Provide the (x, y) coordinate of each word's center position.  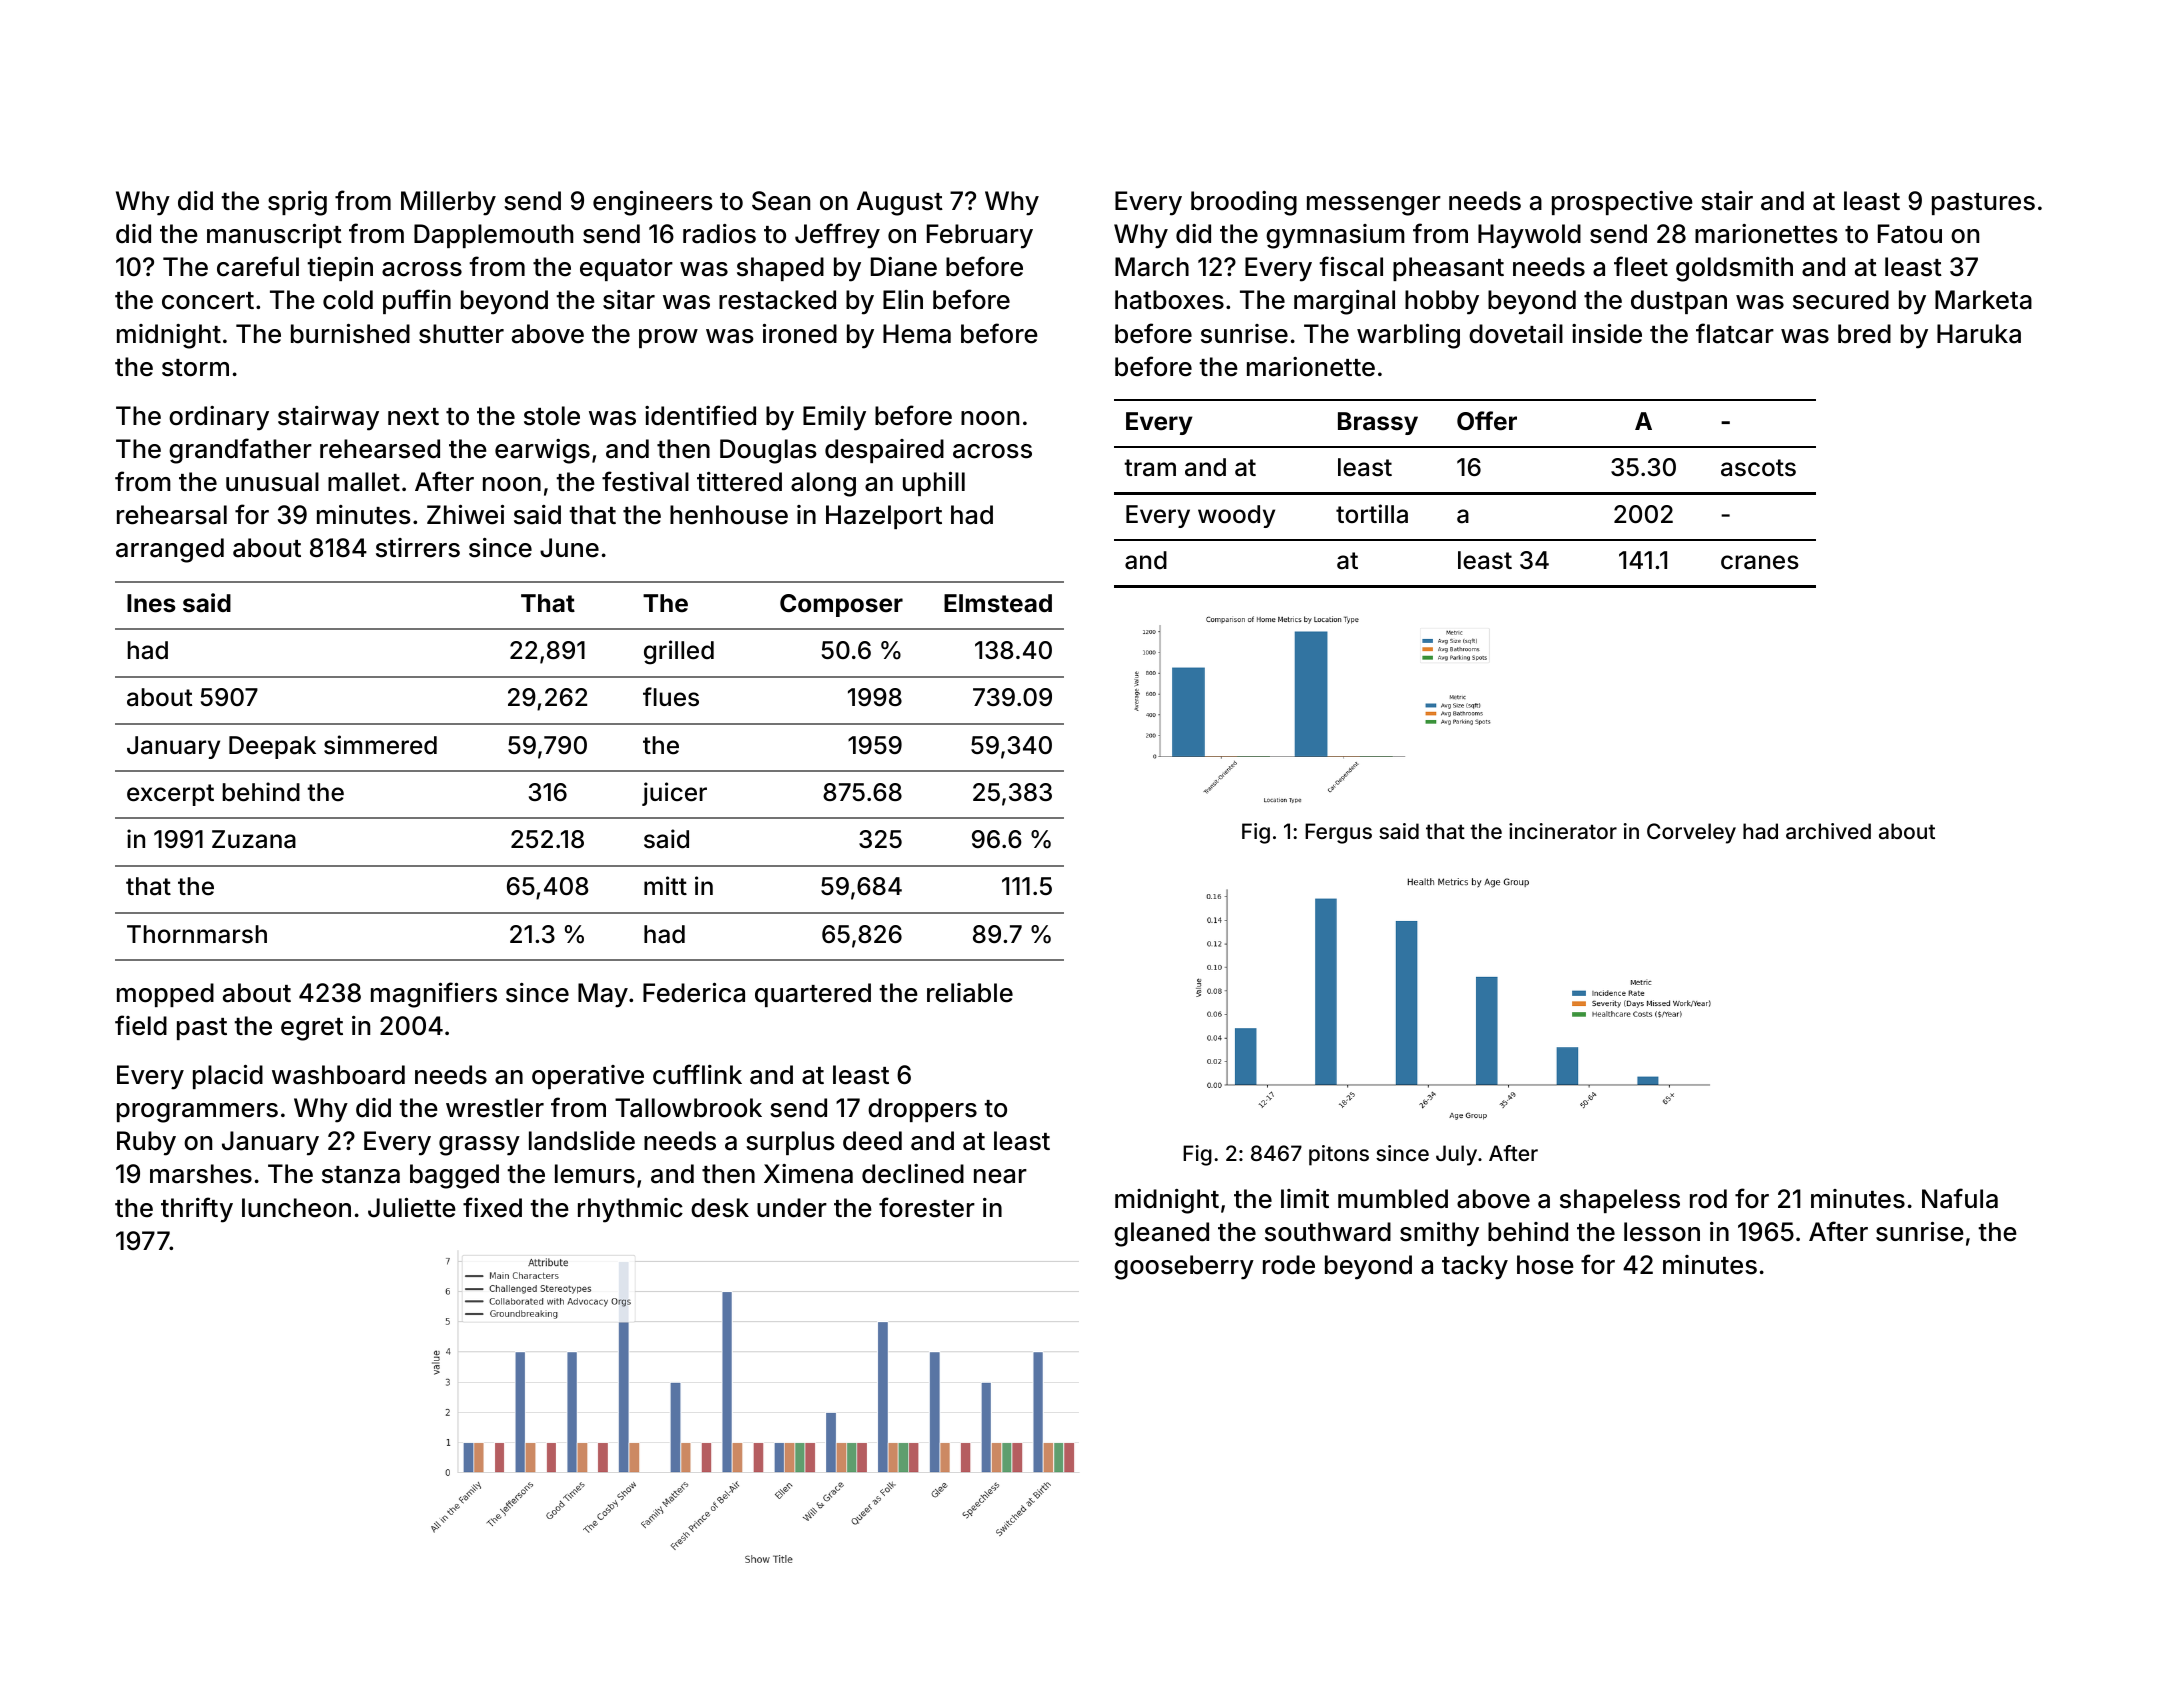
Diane (904, 267)
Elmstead (998, 603)
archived (1828, 831)
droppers (922, 1110)
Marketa (1983, 300)
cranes (1760, 562)
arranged (170, 550)
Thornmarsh (197, 934)
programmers (197, 1113)
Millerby (448, 203)
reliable (970, 993)
